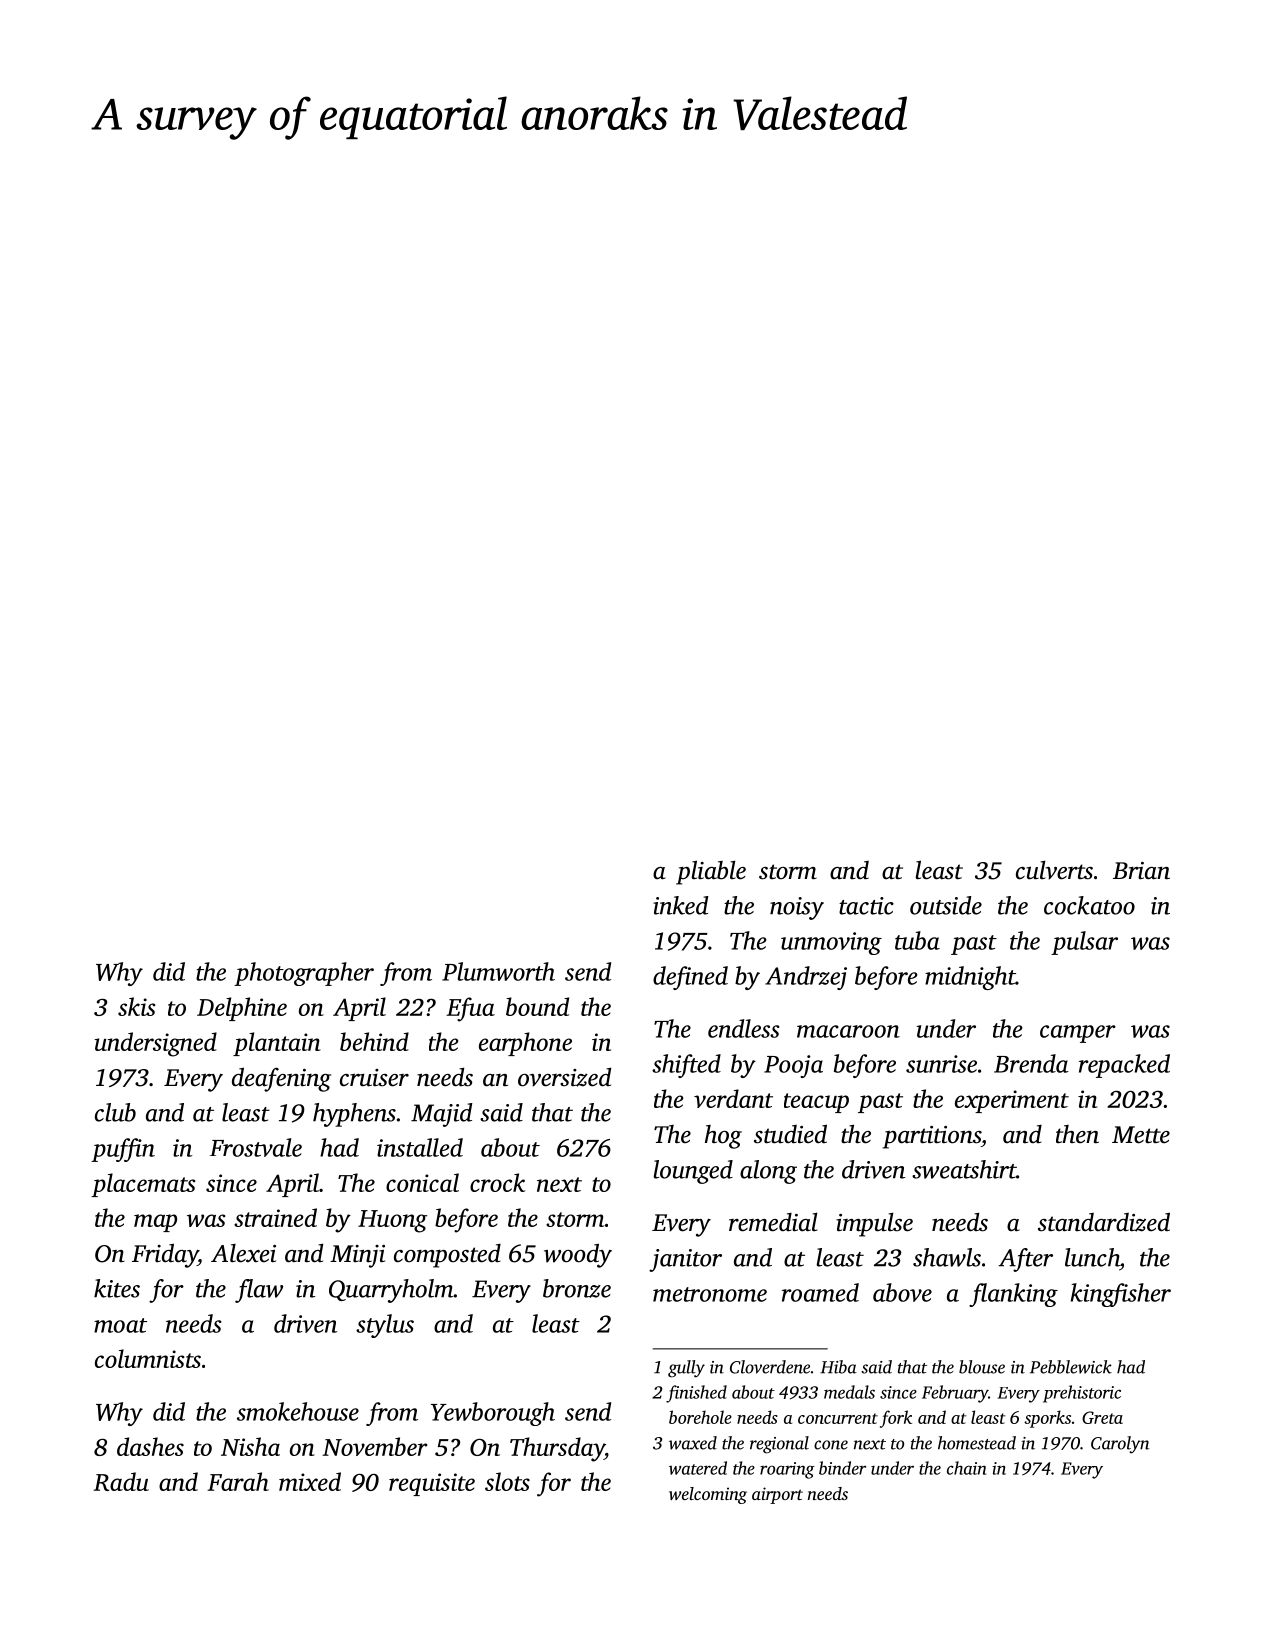 This document has width=1264, height=1636. What do you see at coordinates (733, 1098) in the document?
I see `verdant` at bounding box center [733, 1098].
